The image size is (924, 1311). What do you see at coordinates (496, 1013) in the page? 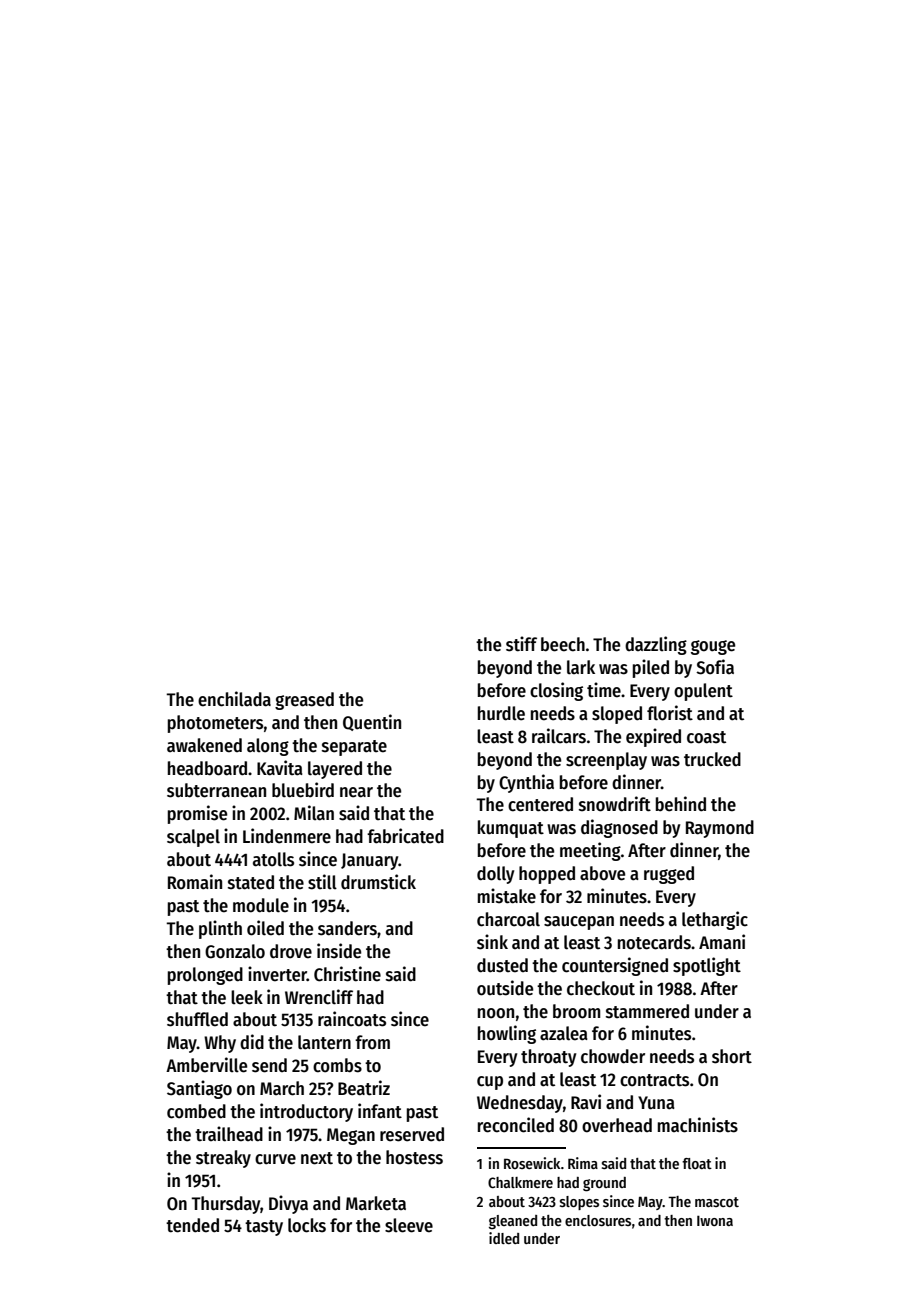
I see `noon` at bounding box center [496, 1013].
